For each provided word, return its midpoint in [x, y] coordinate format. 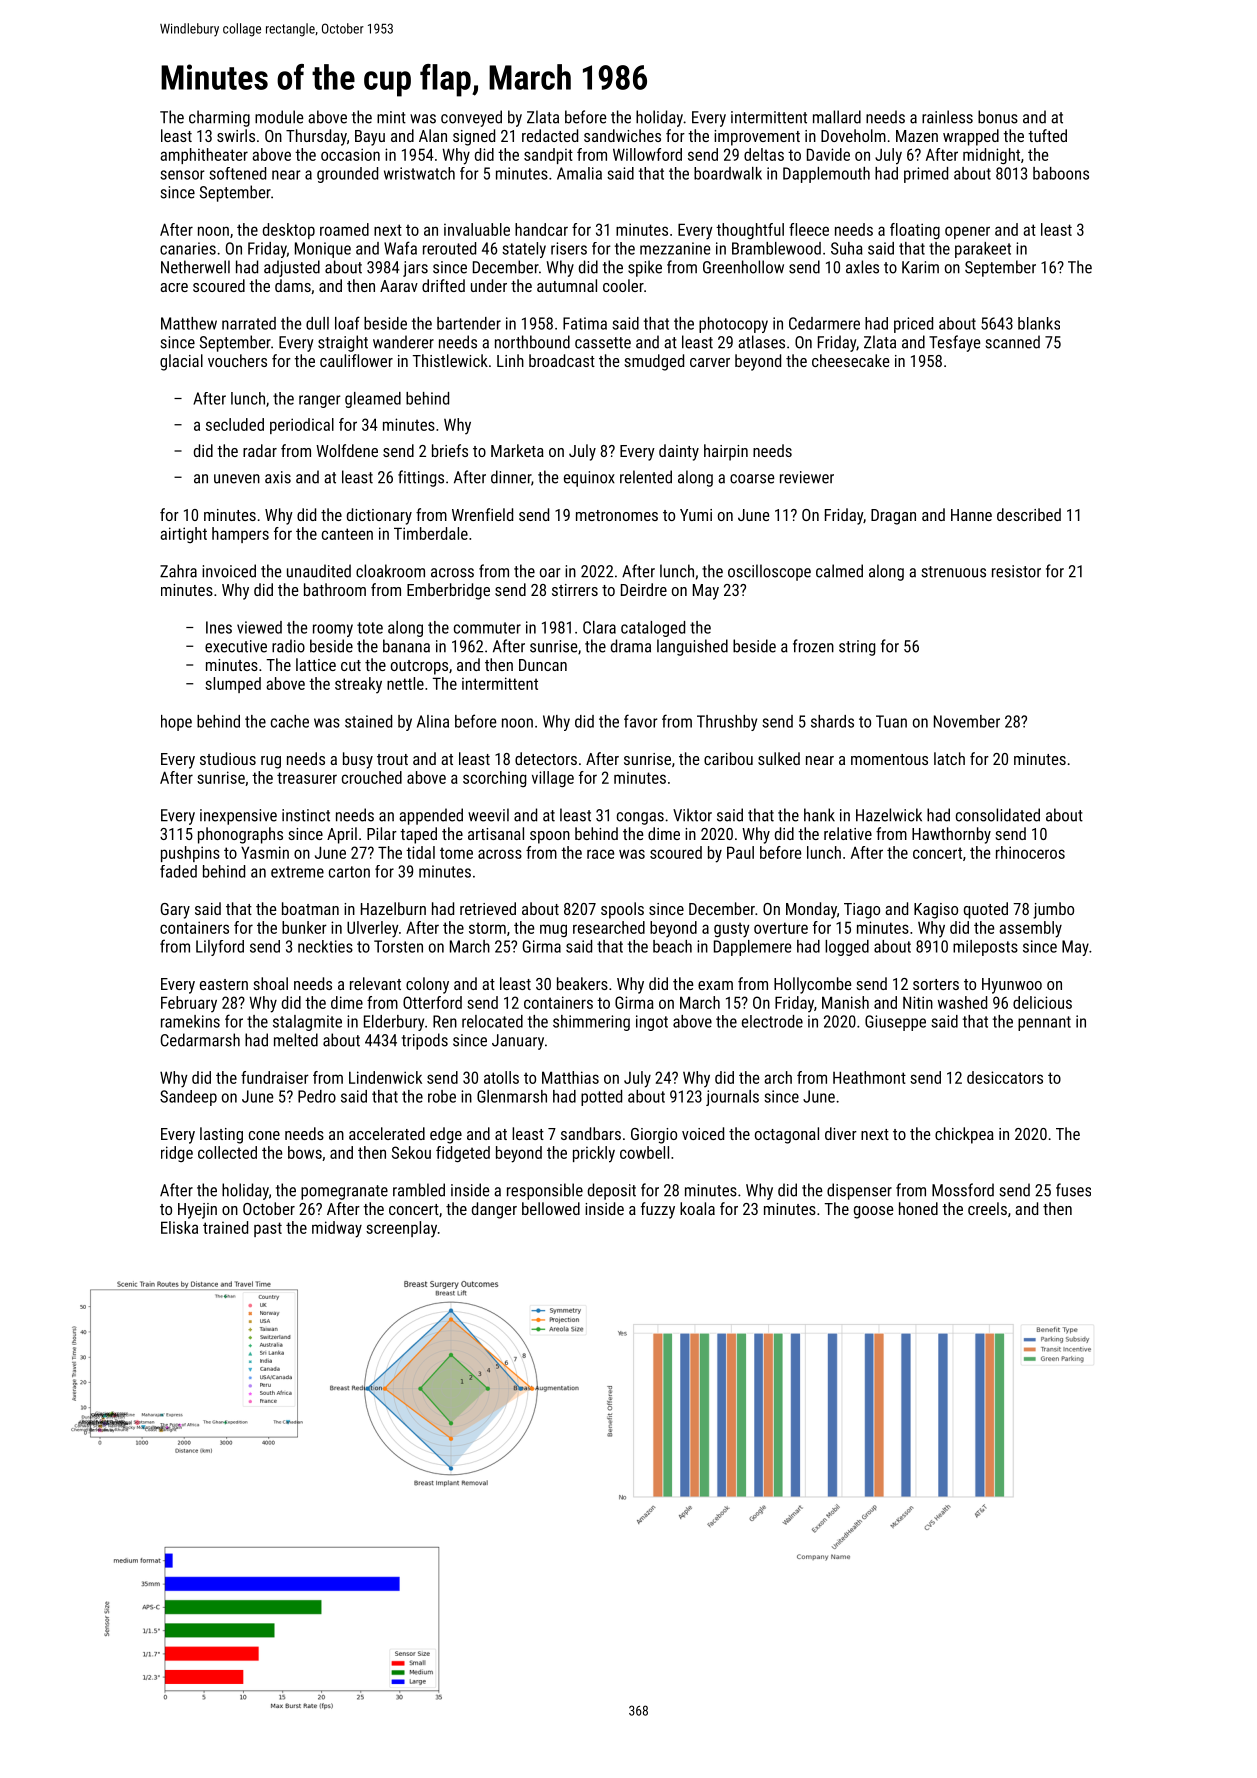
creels [987, 1208]
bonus [998, 117]
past [268, 1229]
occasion [350, 154]
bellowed [551, 1208]
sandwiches [622, 135]
